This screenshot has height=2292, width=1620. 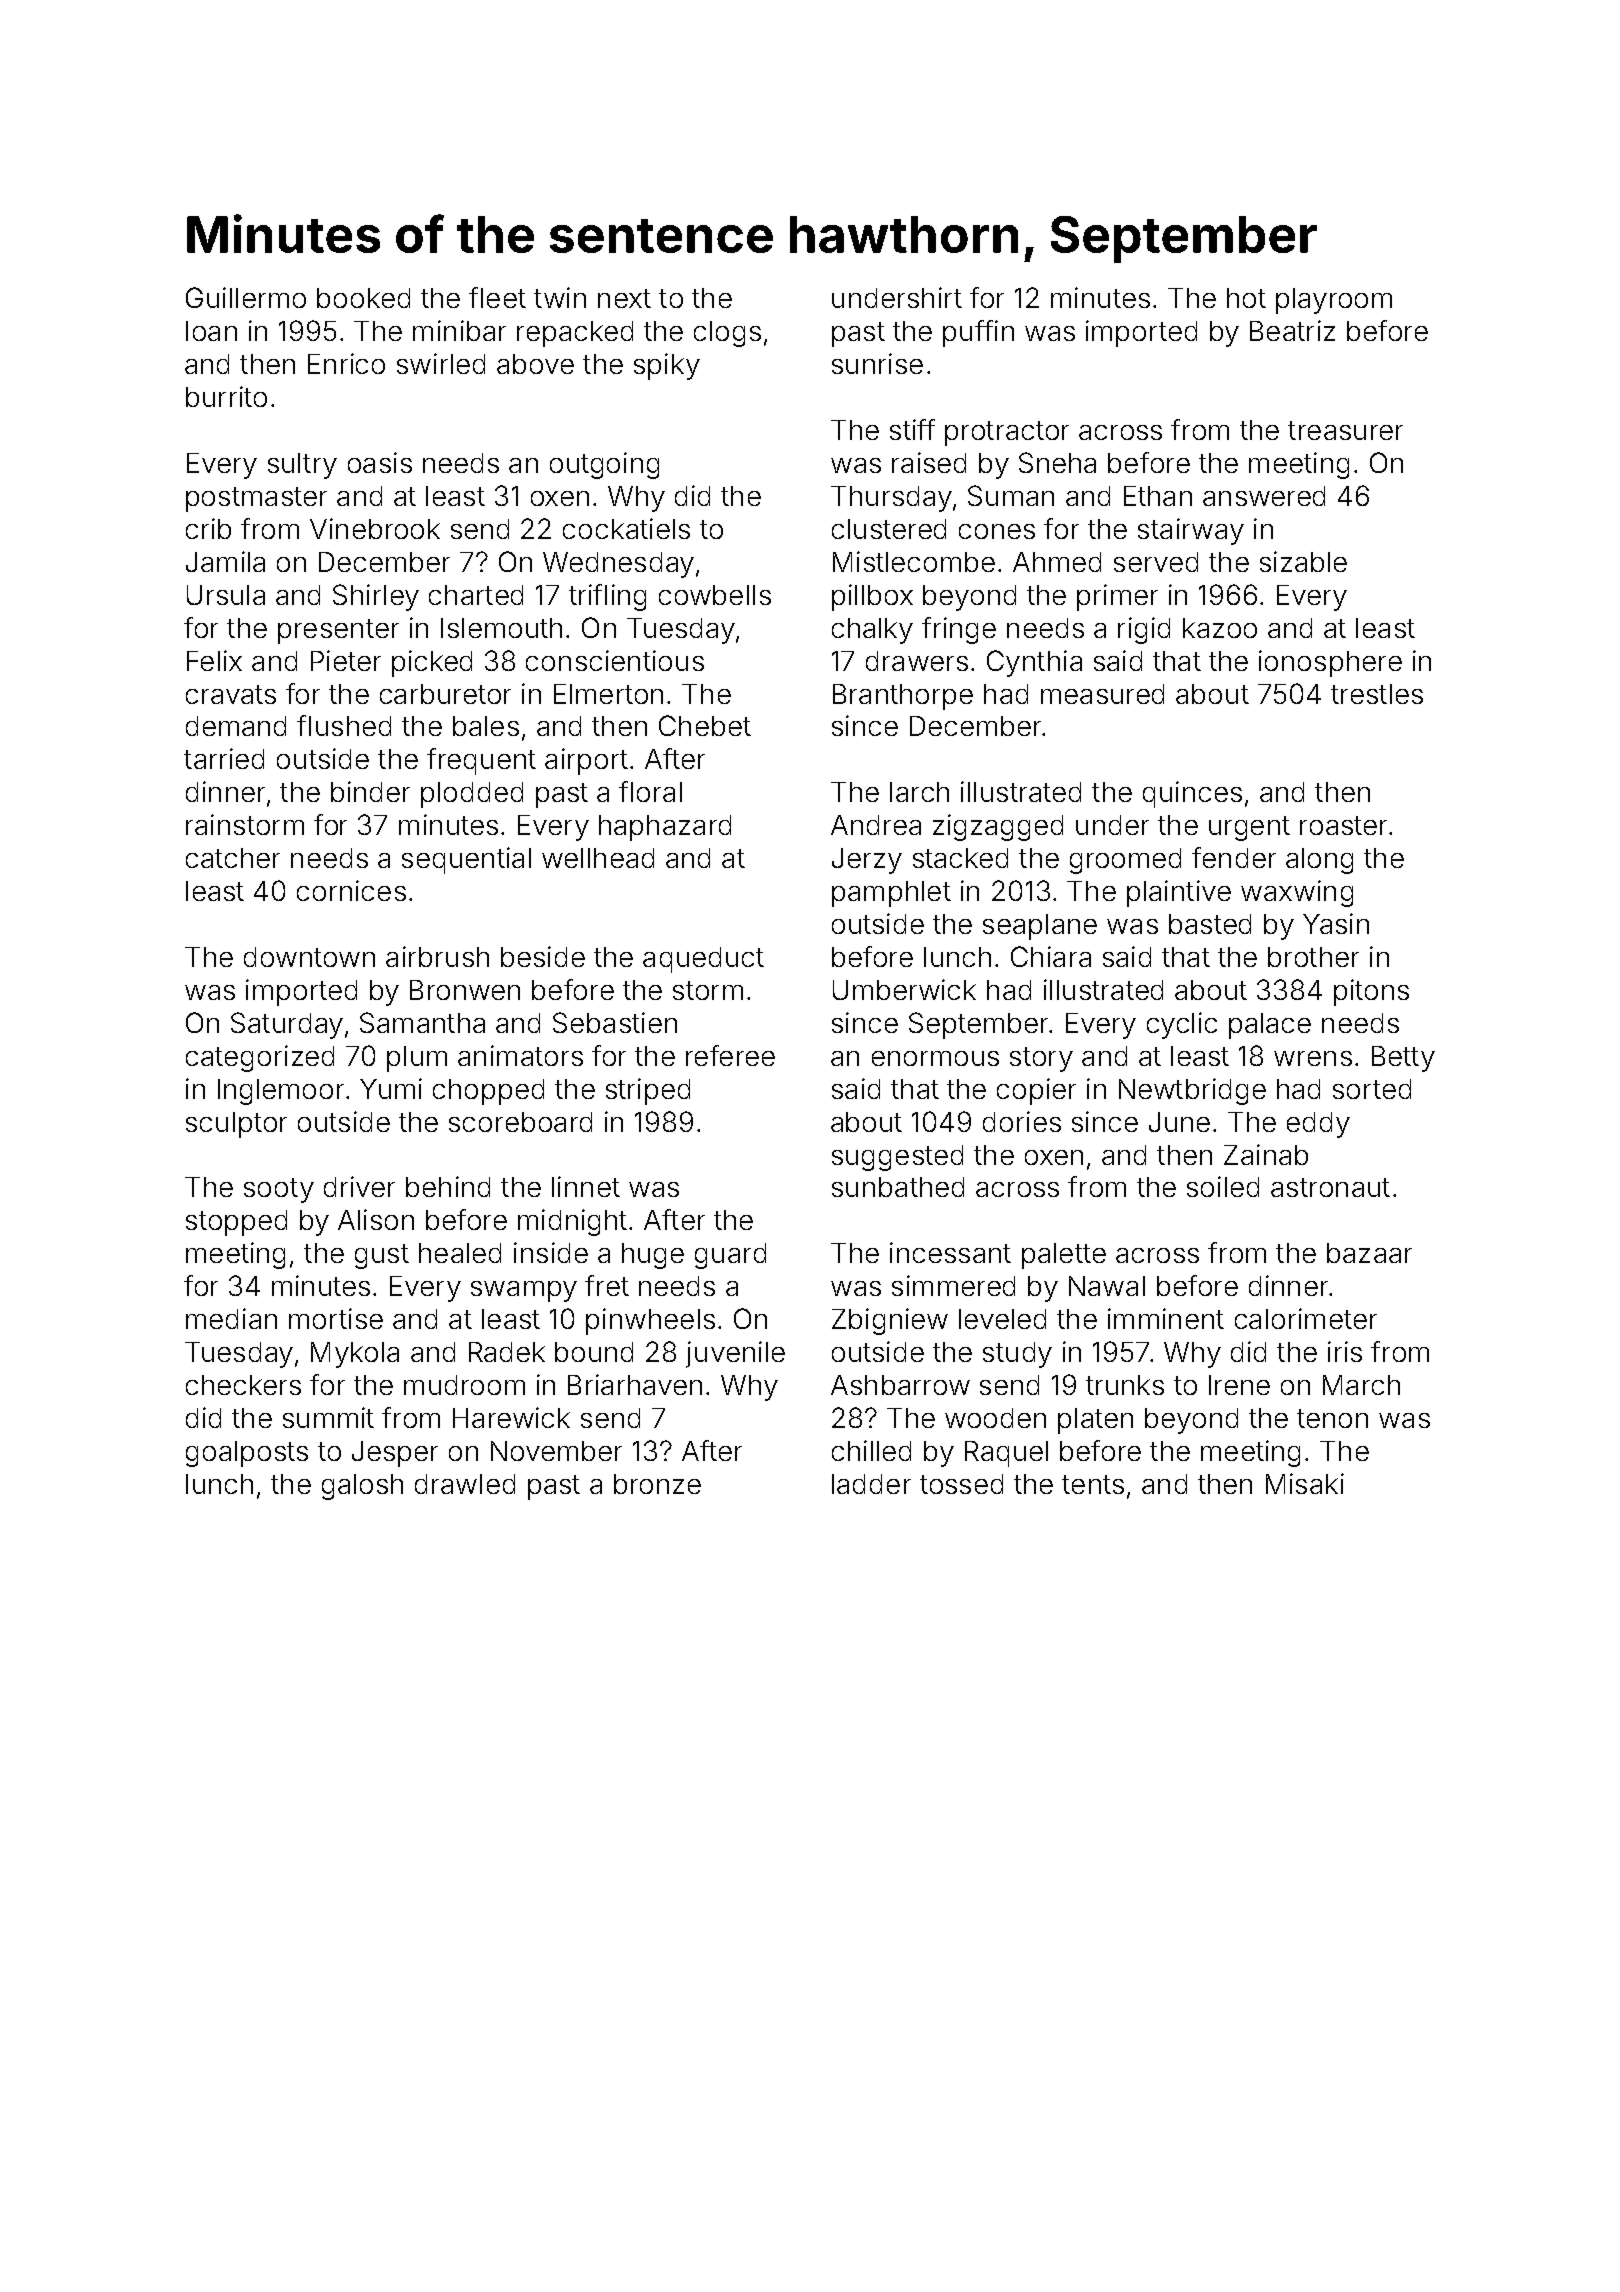 What do you see at coordinates (959, 630) in the screenshot?
I see `fringe` at bounding box center [959, 630].
